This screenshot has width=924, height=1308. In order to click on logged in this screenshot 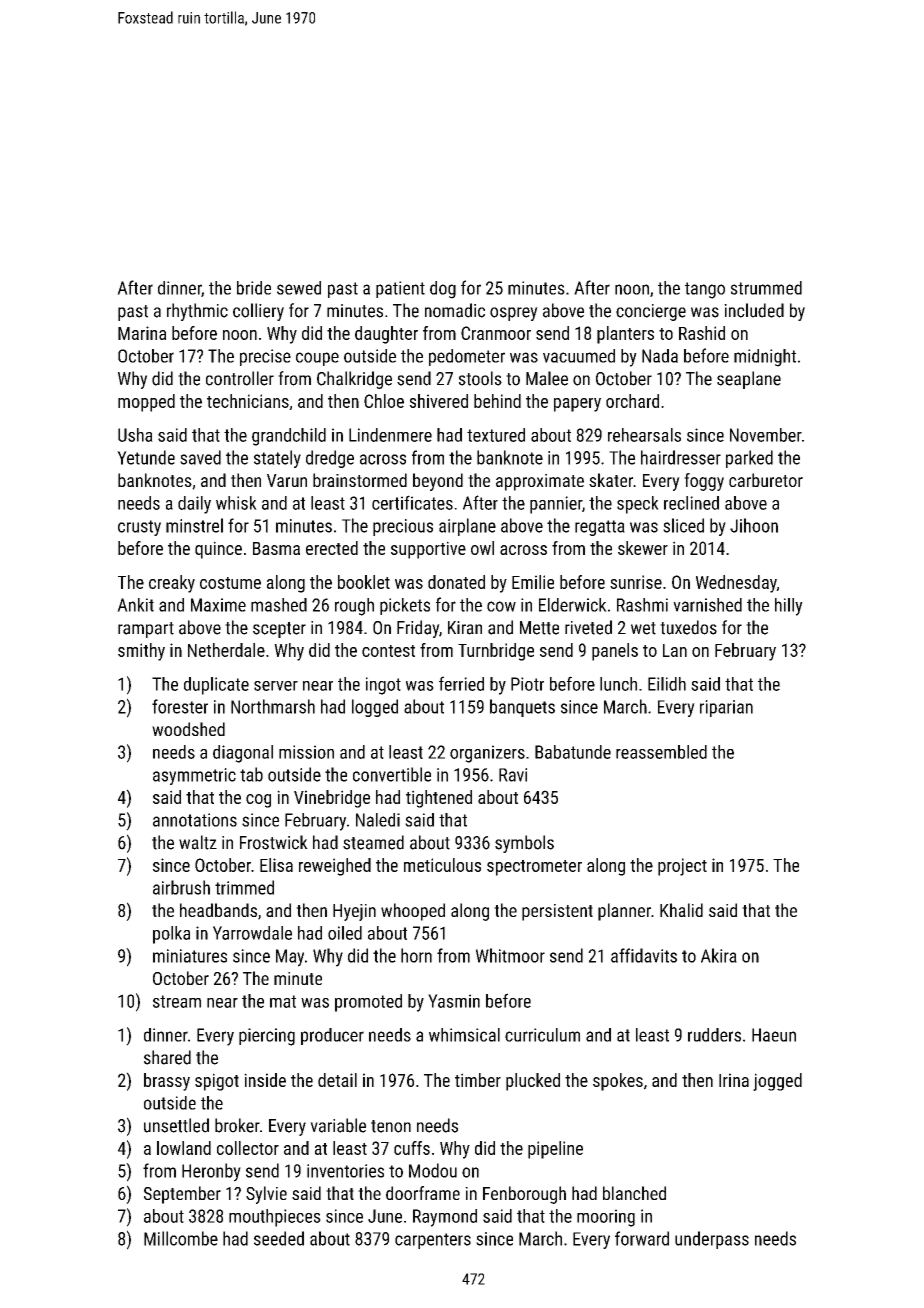, I will do `click(375, 708)`.
